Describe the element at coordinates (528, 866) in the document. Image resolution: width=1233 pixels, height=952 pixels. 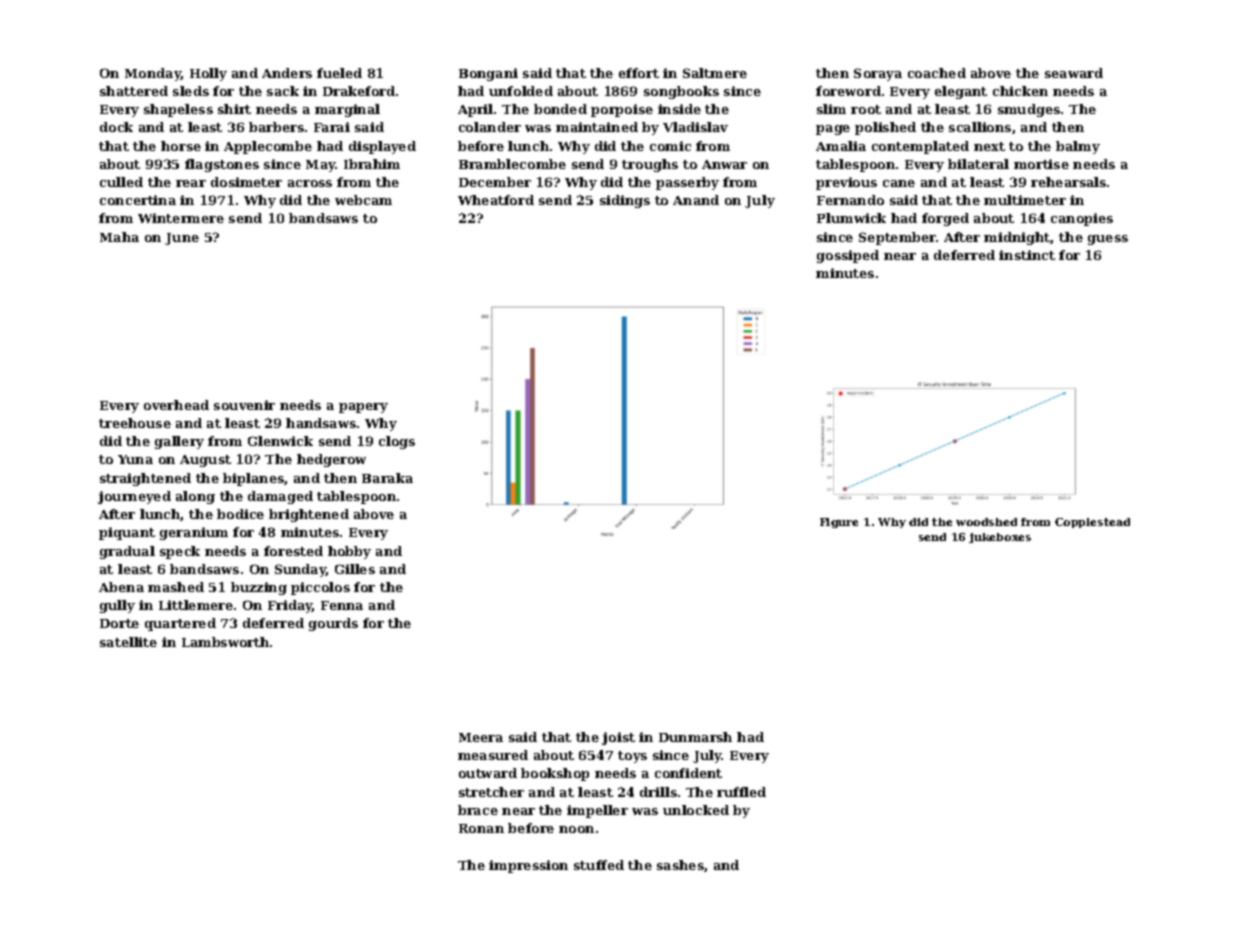
I see `impression` at that location.
